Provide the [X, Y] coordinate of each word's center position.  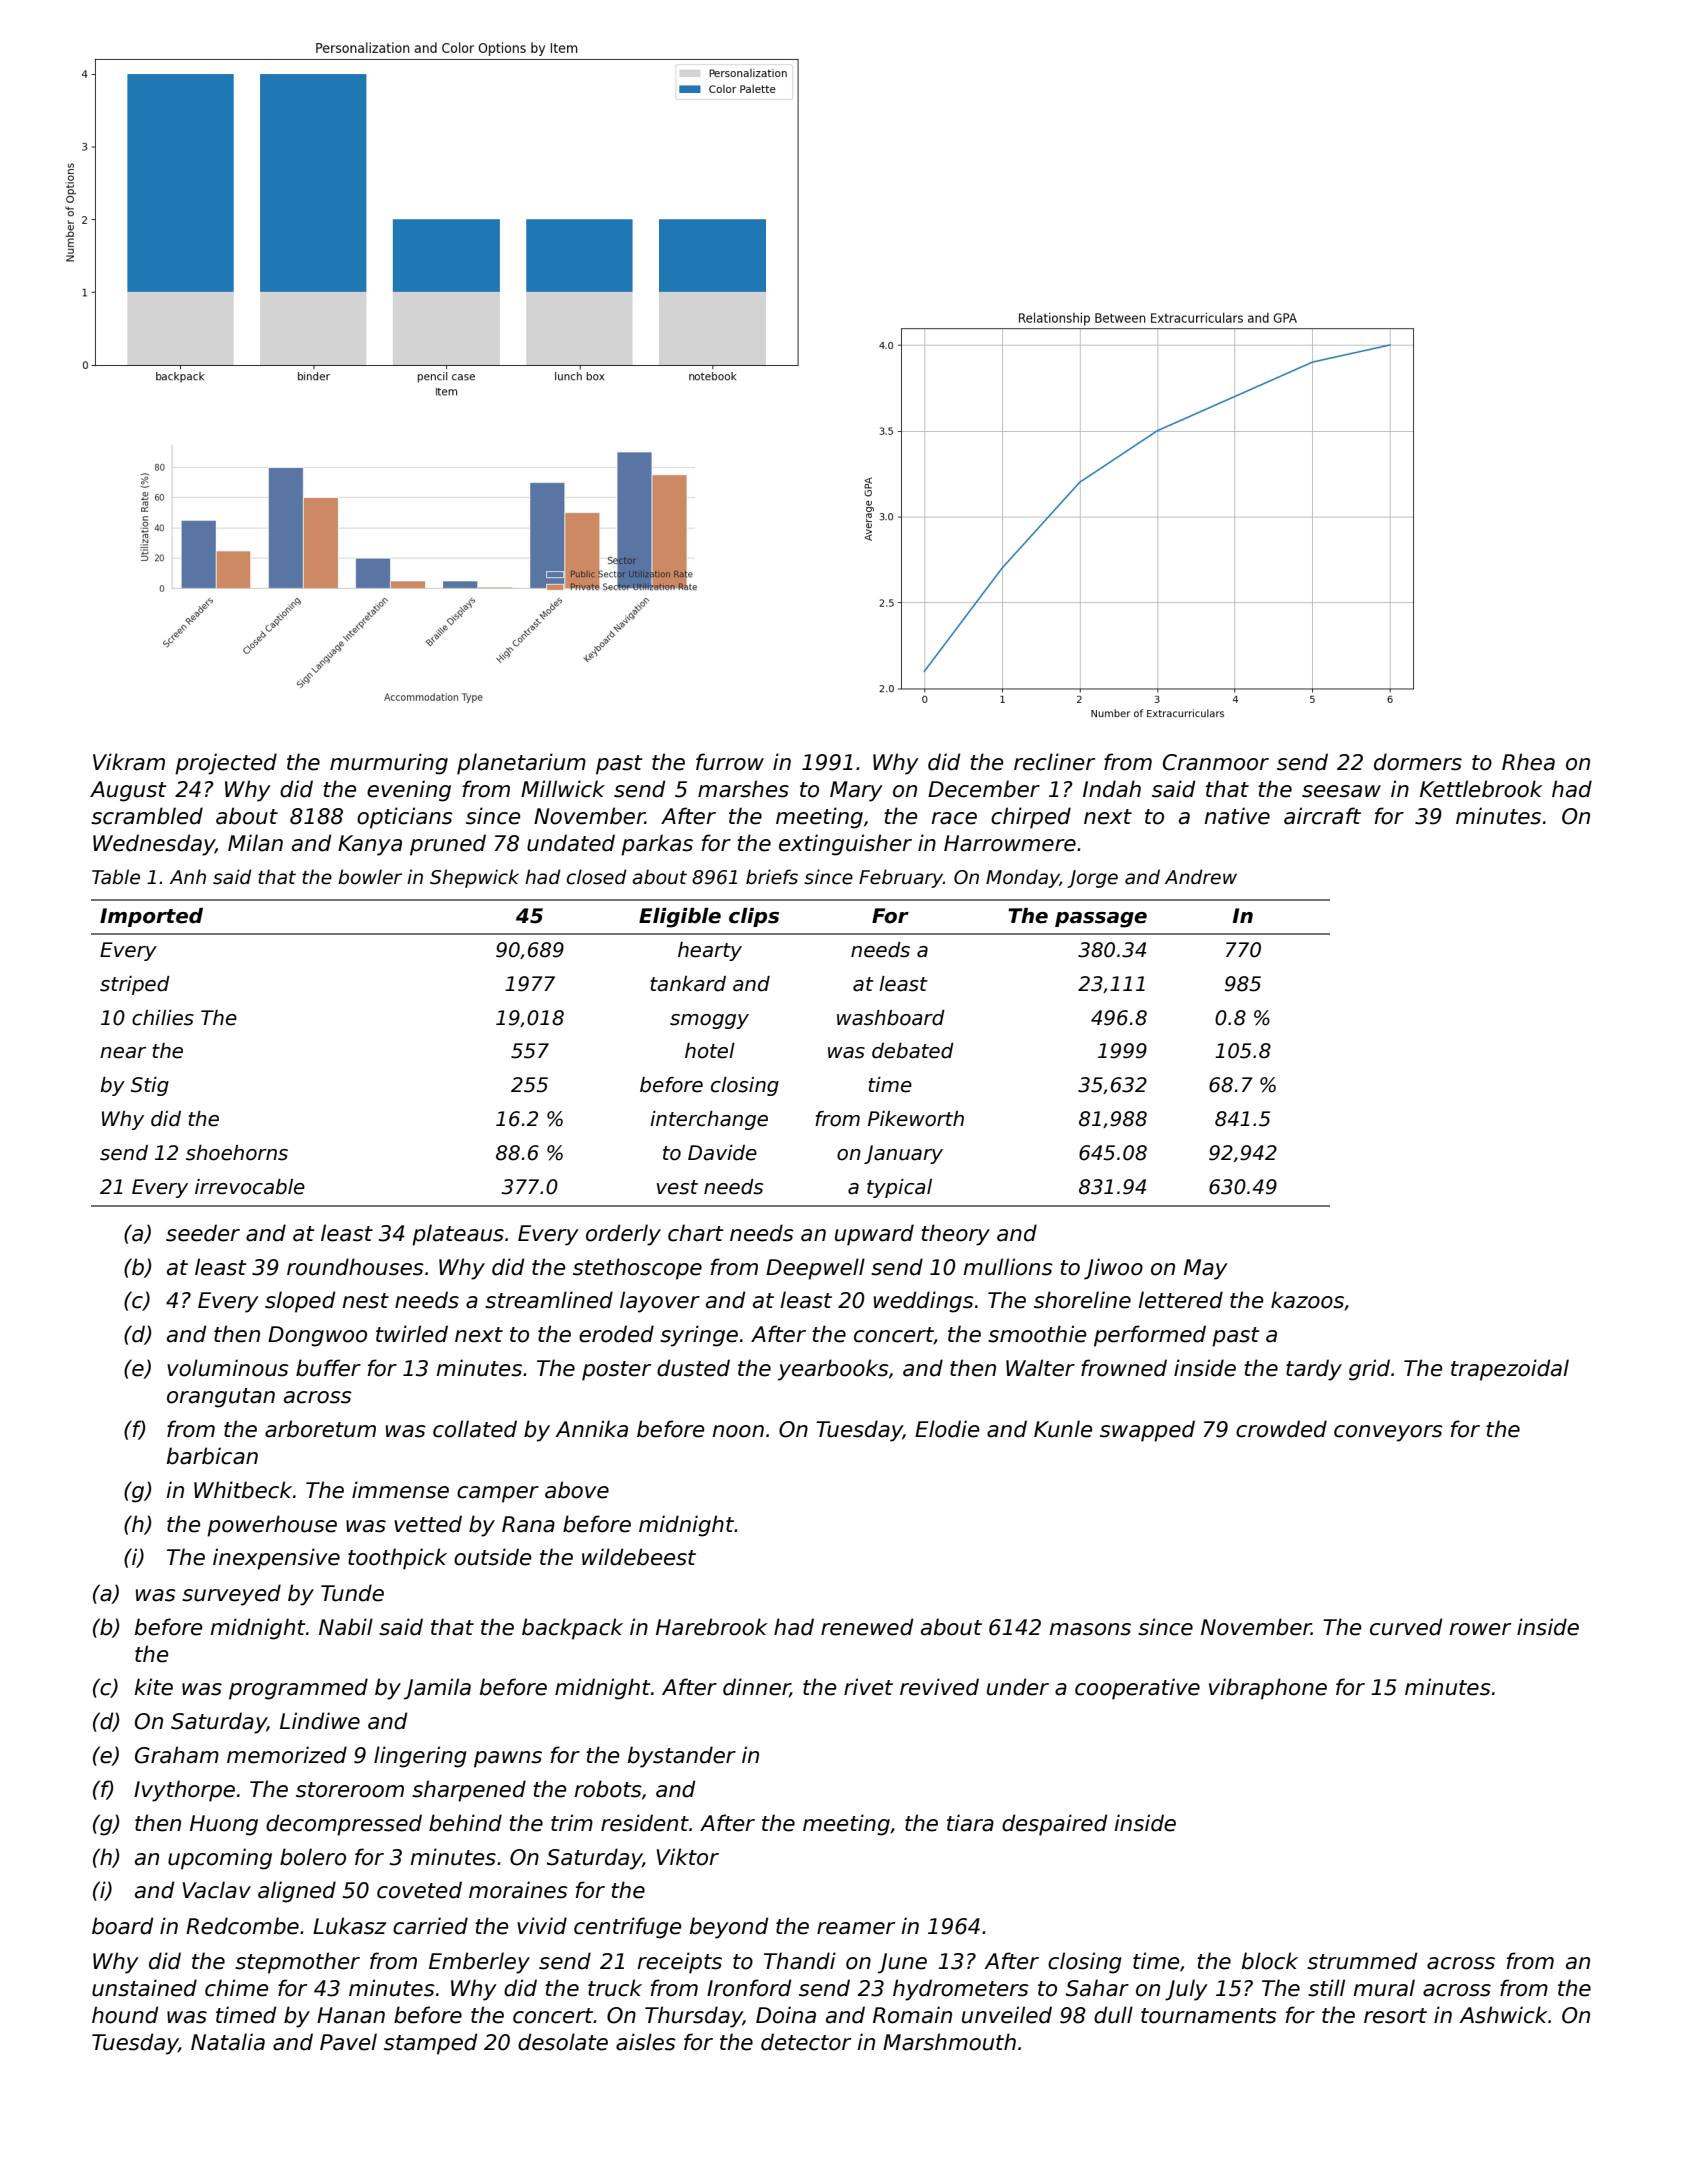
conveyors [1388, 1433]
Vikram [129, 762]
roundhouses [355, 1267]
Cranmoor [1216, 762]
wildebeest [639, 1557]
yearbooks [833, 1370]
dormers [1418, 762]
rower [1480, 1629]
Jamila [437, 1689]
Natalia [228, 2042]
